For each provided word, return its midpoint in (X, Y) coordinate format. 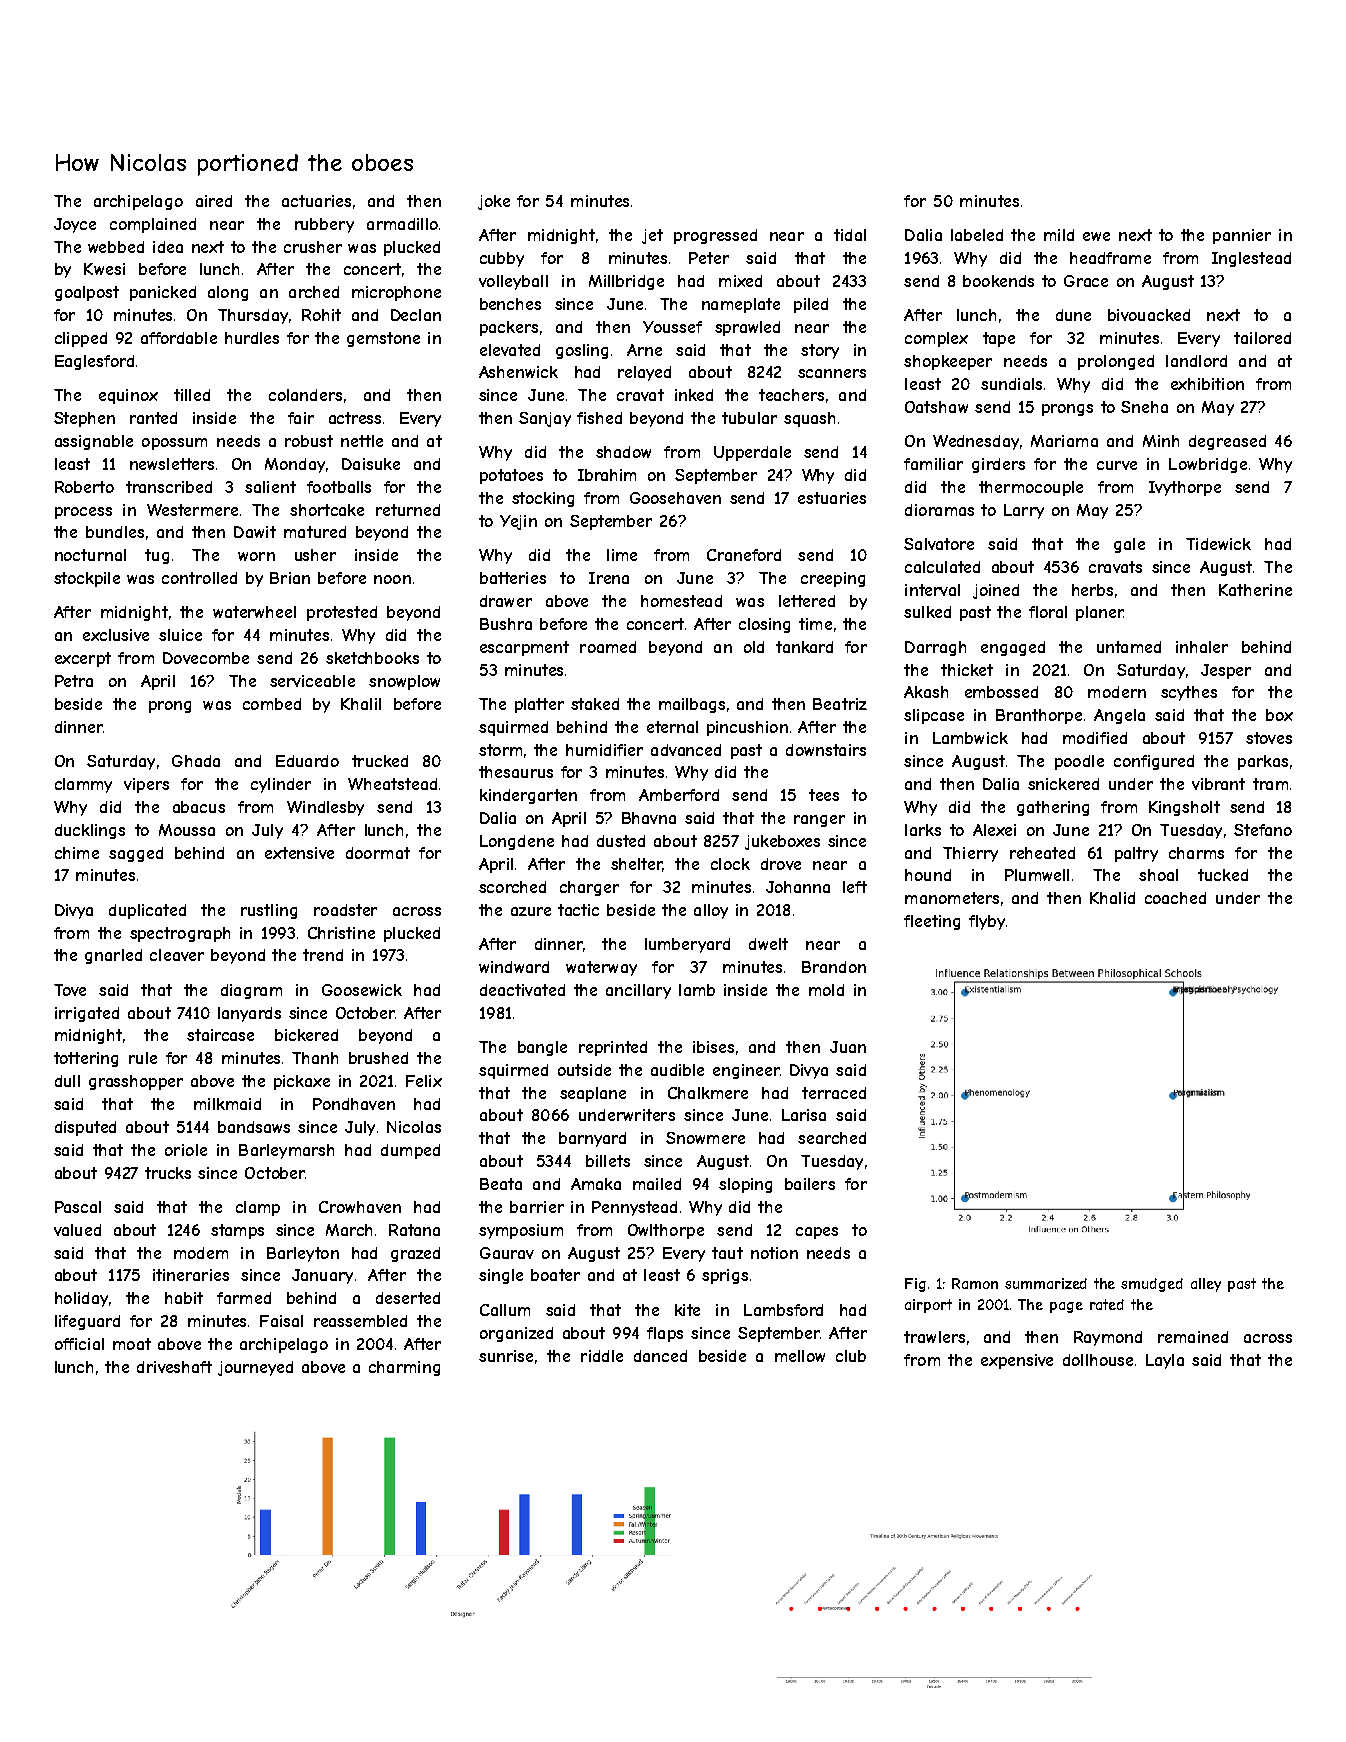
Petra (74, 681)
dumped (410, 1151)
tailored (1262, 338)
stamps (237, 1231)
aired (214, 201)
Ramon (975, 1283)
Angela (1119, 716)
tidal (850, 235)
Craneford (744, 555)
